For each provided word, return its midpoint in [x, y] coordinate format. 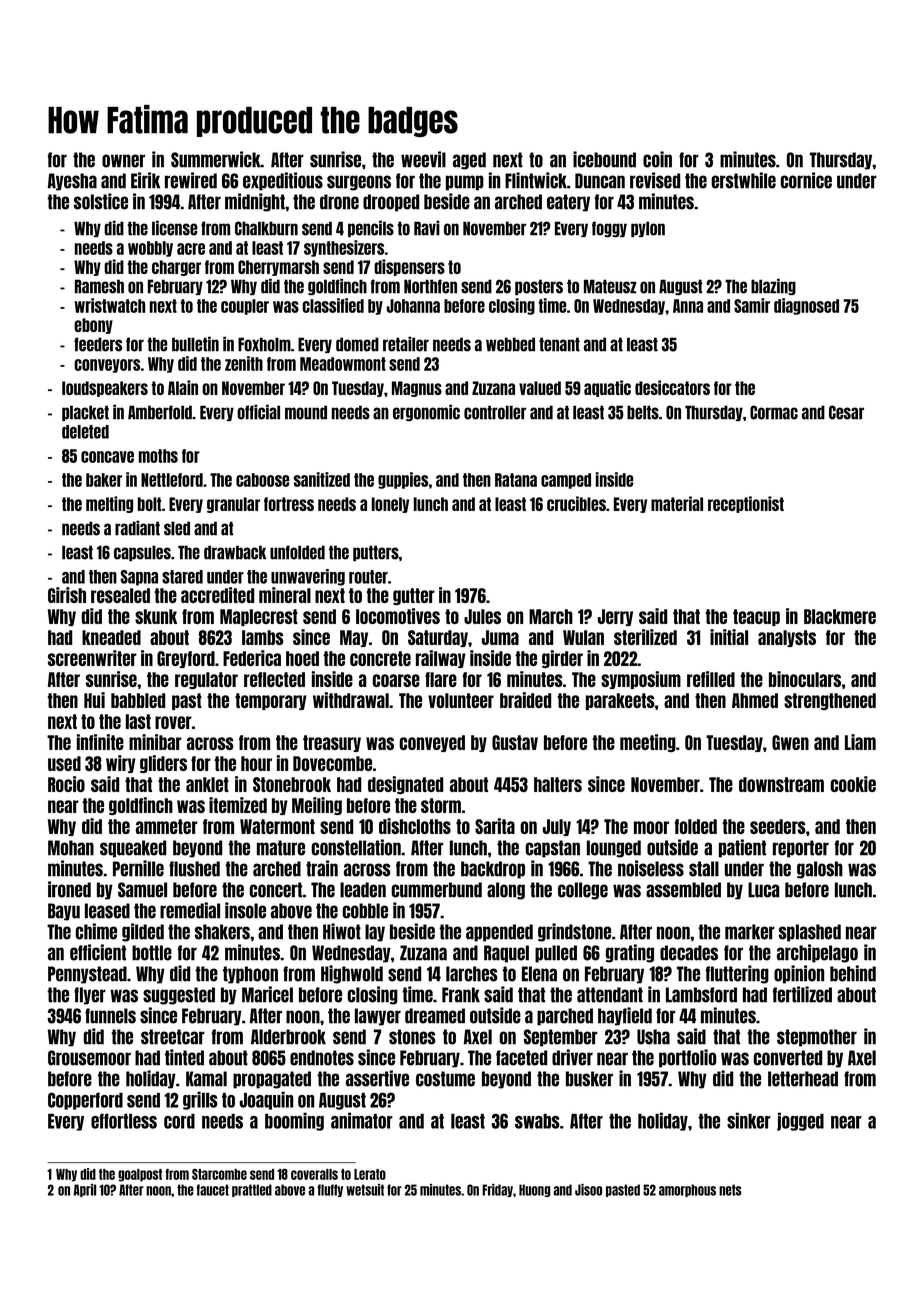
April [85, 1190]
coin [657, 159]
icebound [604, 159]
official [258, 412]
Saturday [438, 638]
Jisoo [588, 1190]
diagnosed [806, 306]
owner [123, 161]
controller [495, 412]
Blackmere [840, 616]
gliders [163, 764]
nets [730, 1190]
